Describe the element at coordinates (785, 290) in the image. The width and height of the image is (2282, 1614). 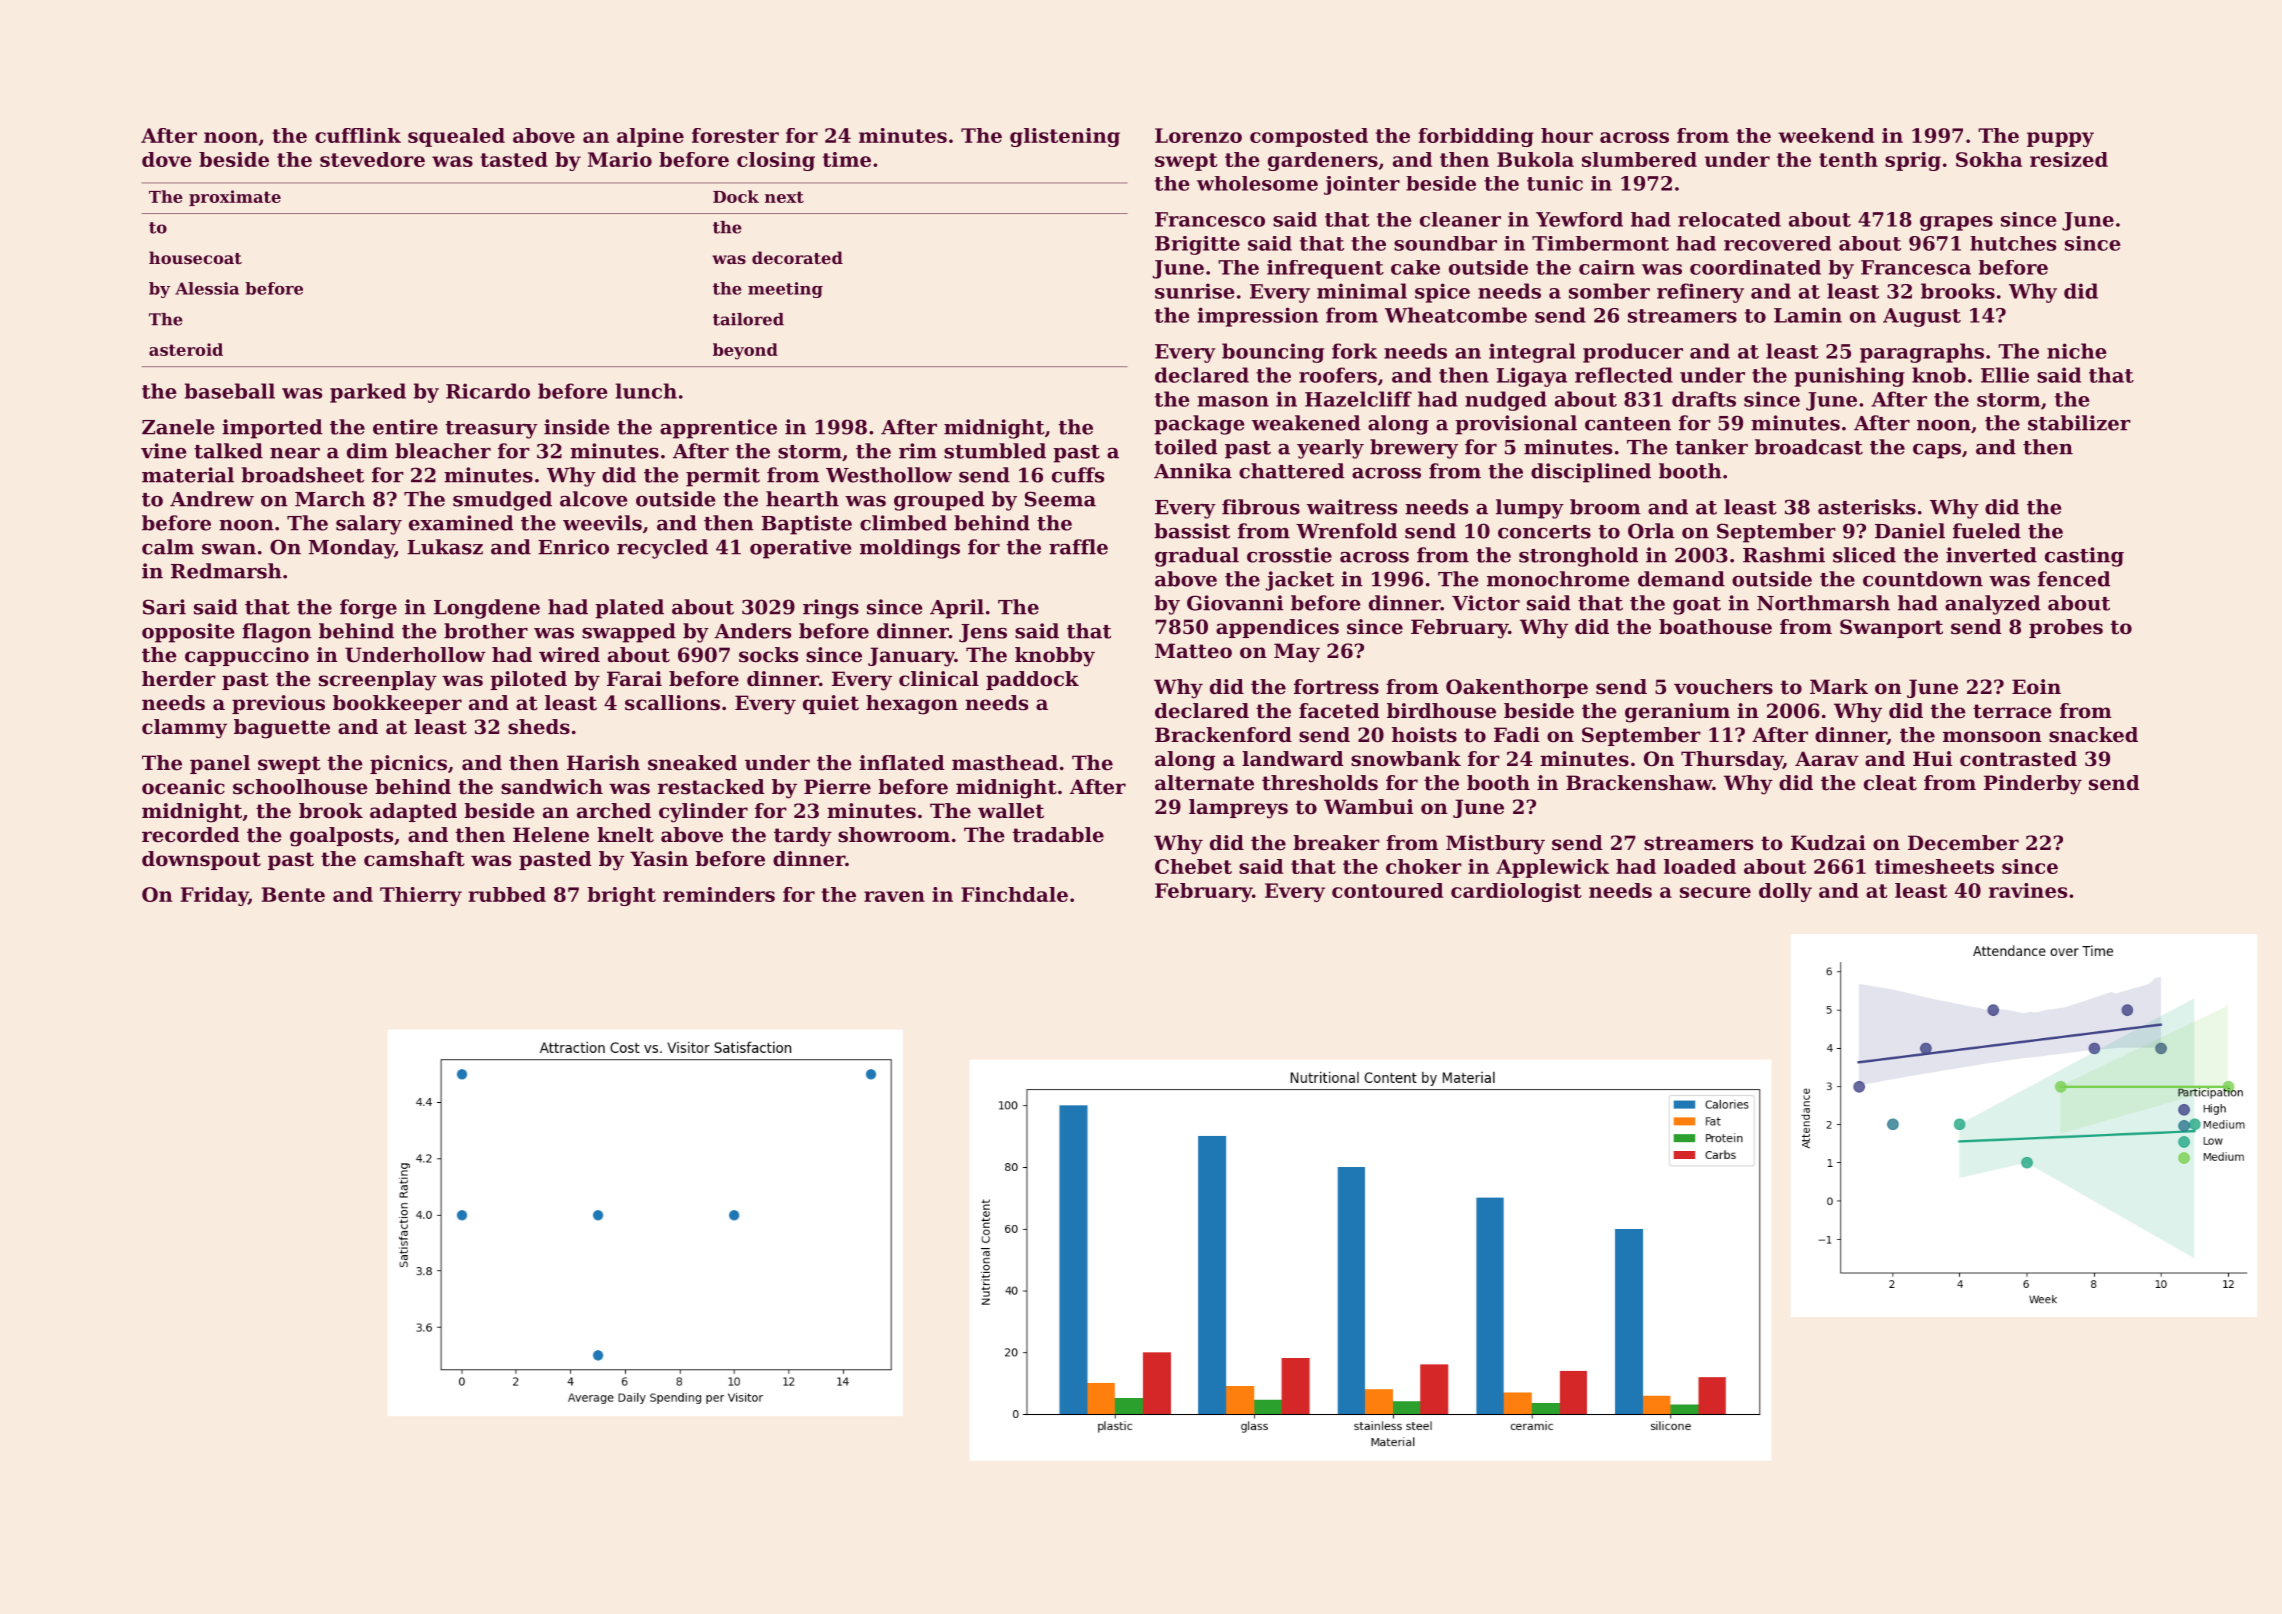
I see `meeting` at that location.
